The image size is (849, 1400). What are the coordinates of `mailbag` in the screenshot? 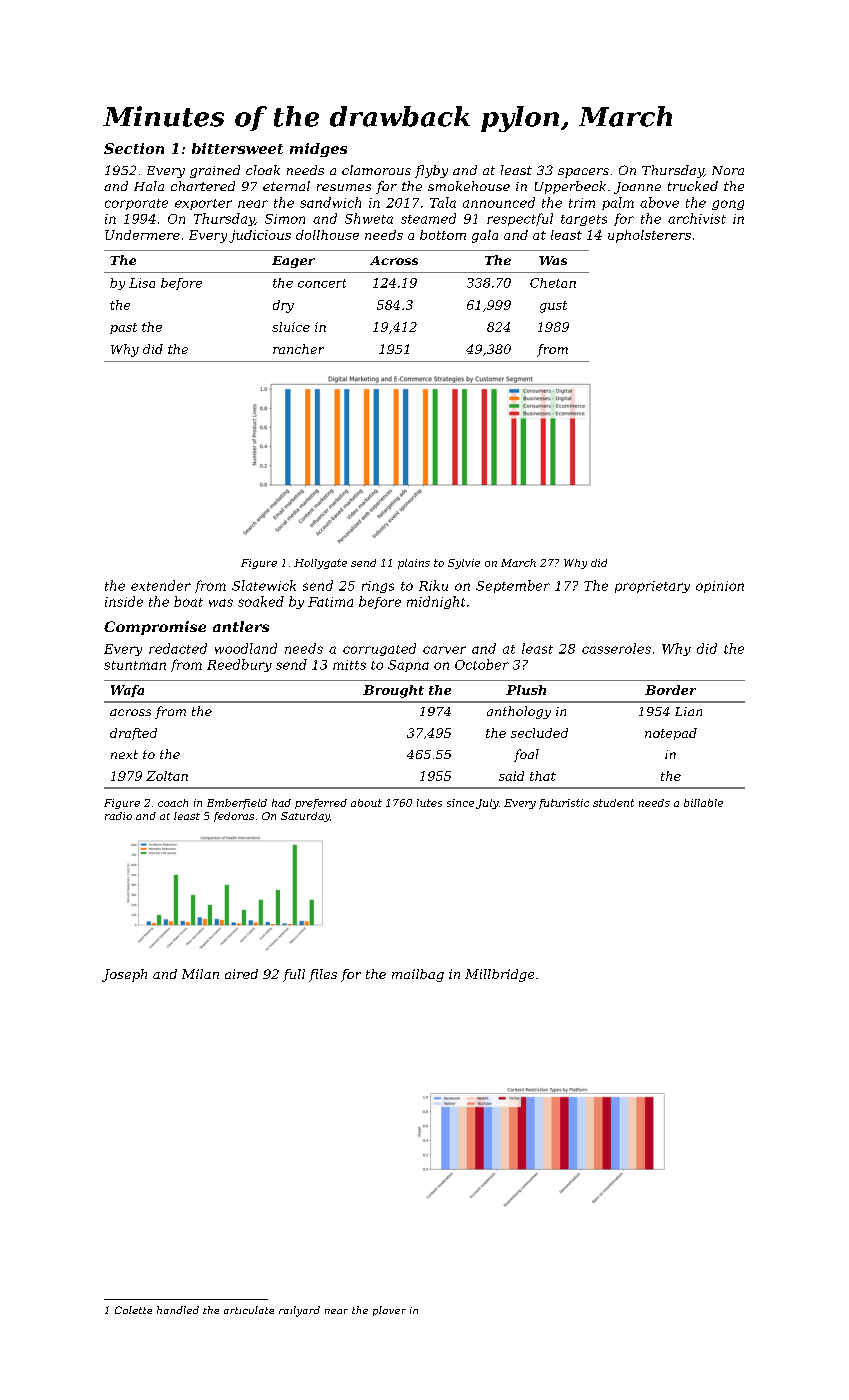 It's located at (418, 975).
